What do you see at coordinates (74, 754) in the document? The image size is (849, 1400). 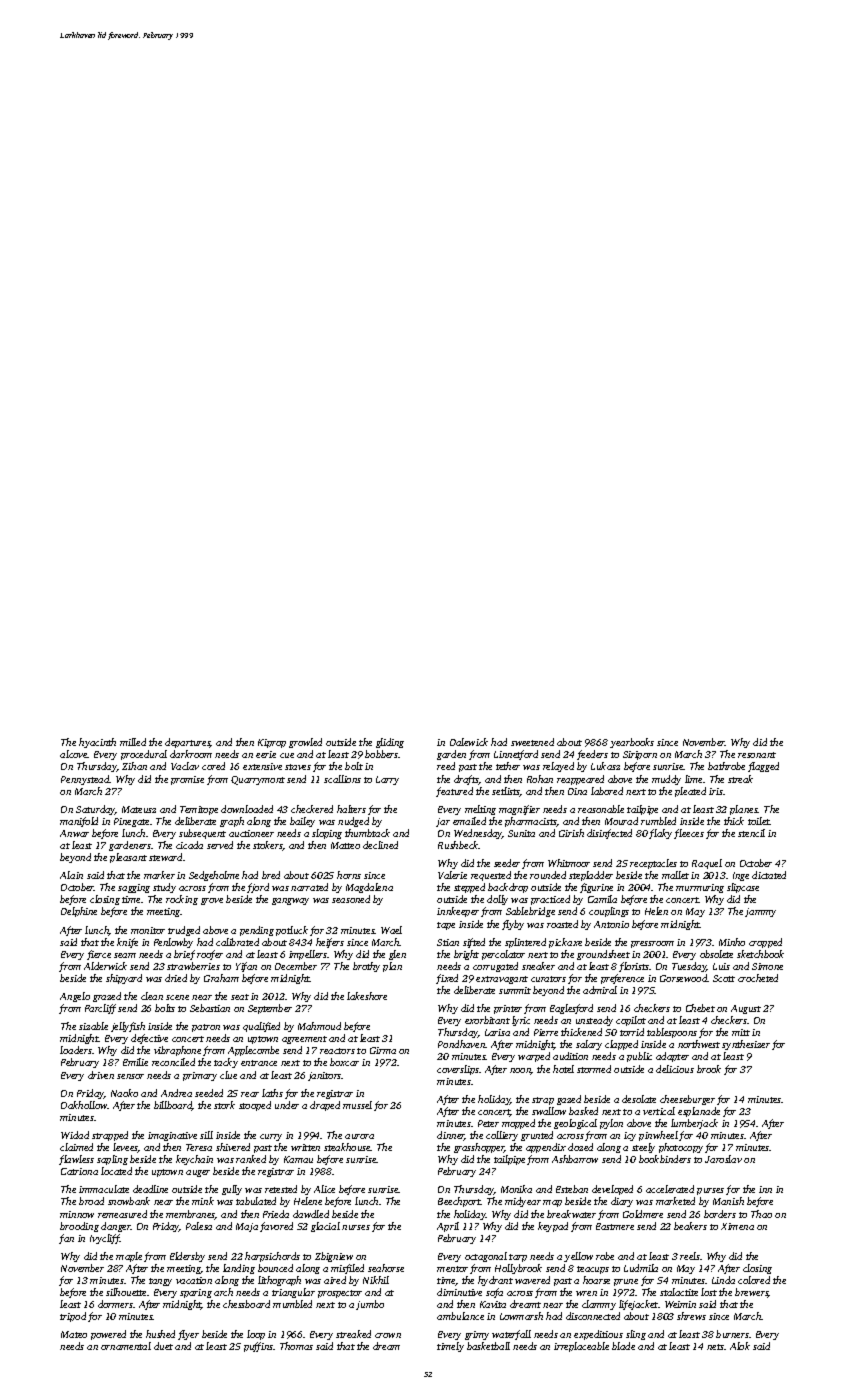 I see `alcove` at bounding box center [74, 754].
